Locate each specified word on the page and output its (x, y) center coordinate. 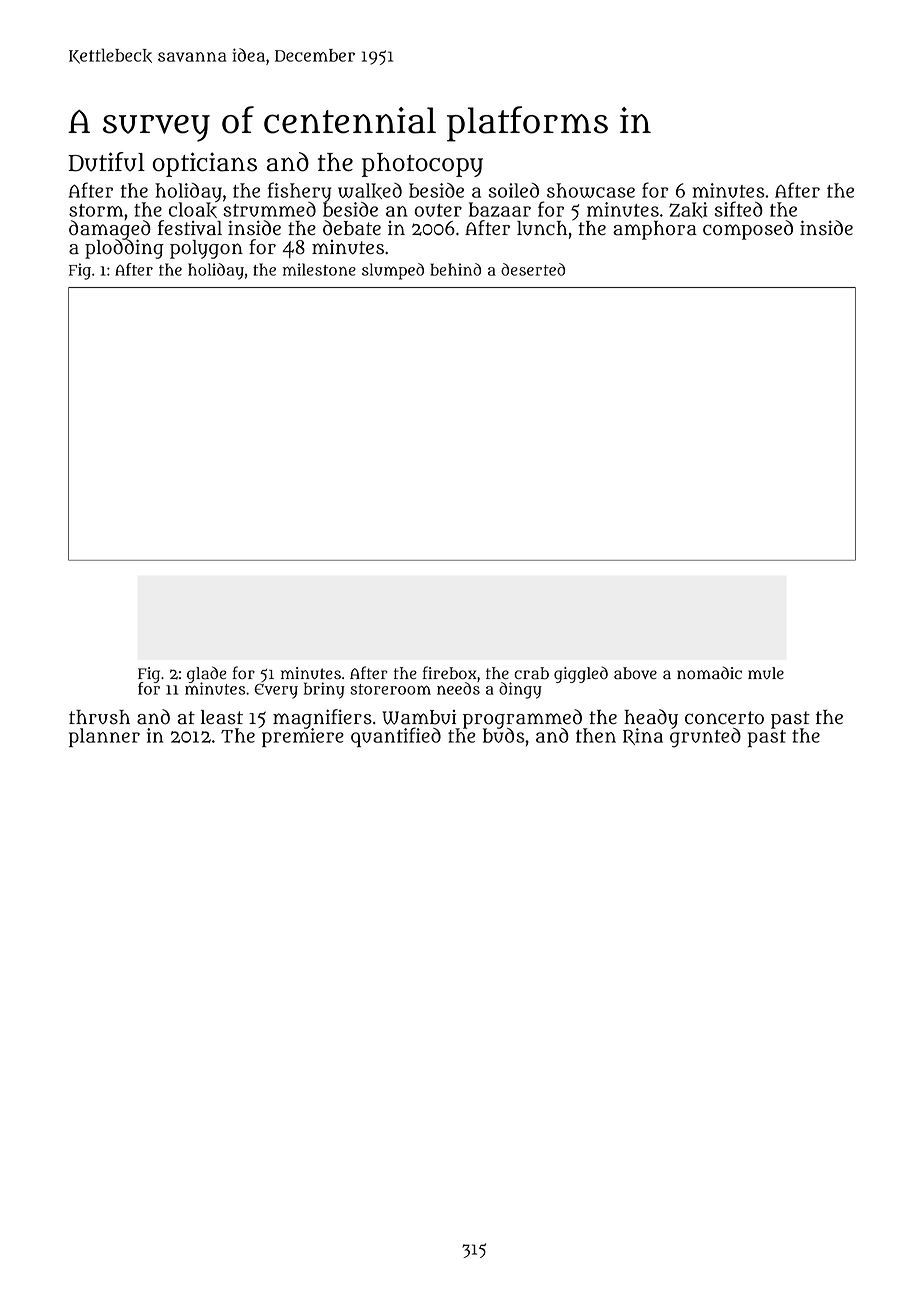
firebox (449, 673)
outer (438, 210)
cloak (193, 210)
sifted (739, 209)
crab (531, 673)
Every (276, 691)
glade (207, 674)
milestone (319, 269)
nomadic (709, 673)
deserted (533, 269)
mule (766, 673)
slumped (393, 271)
